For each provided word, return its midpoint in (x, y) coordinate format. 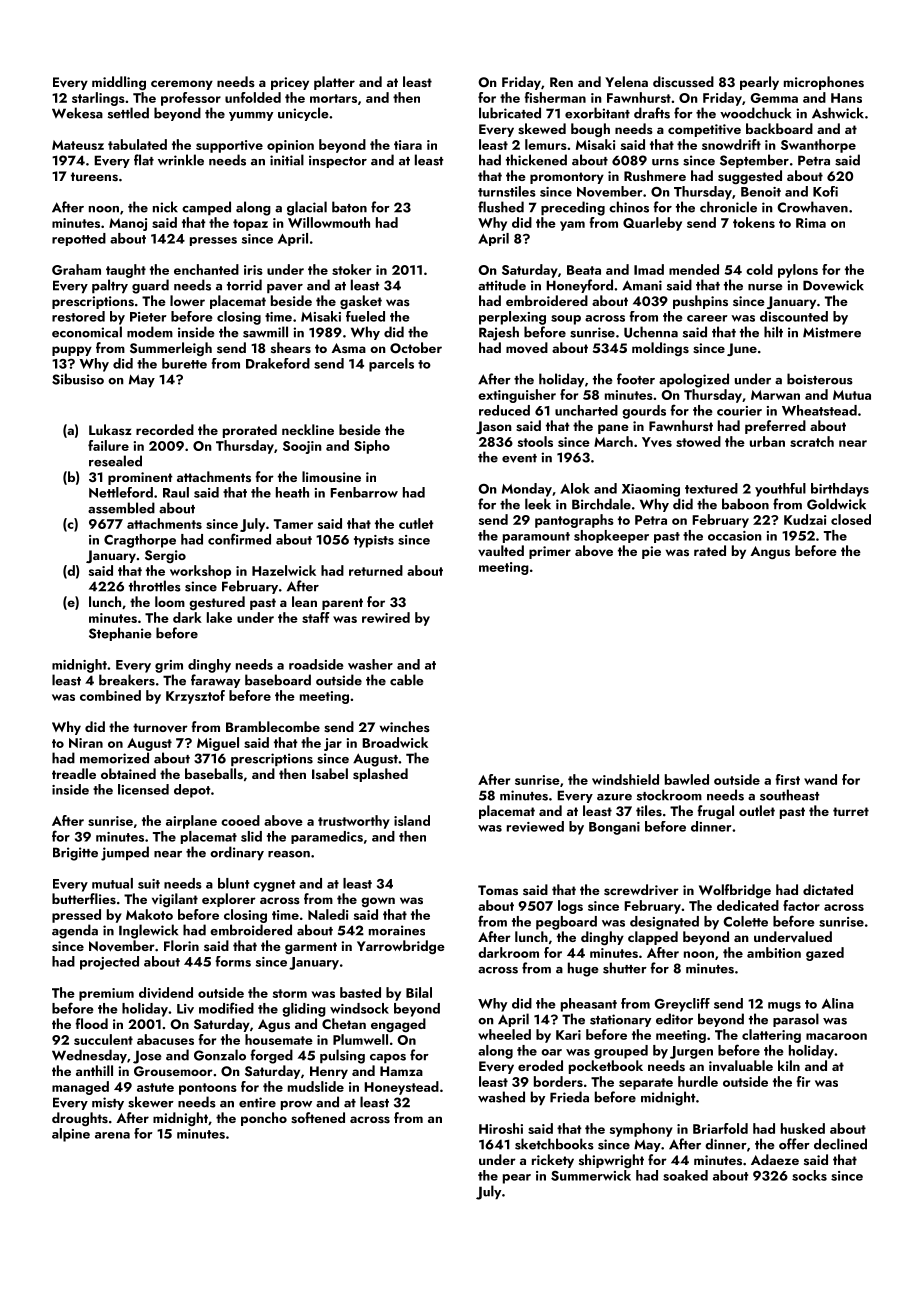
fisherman (555, 97)
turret (851, 811)
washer (370, 664)
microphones (824, 83)
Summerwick (591, 1175)
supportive (229, 146)
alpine (71, 1135)
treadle (74, 773)
